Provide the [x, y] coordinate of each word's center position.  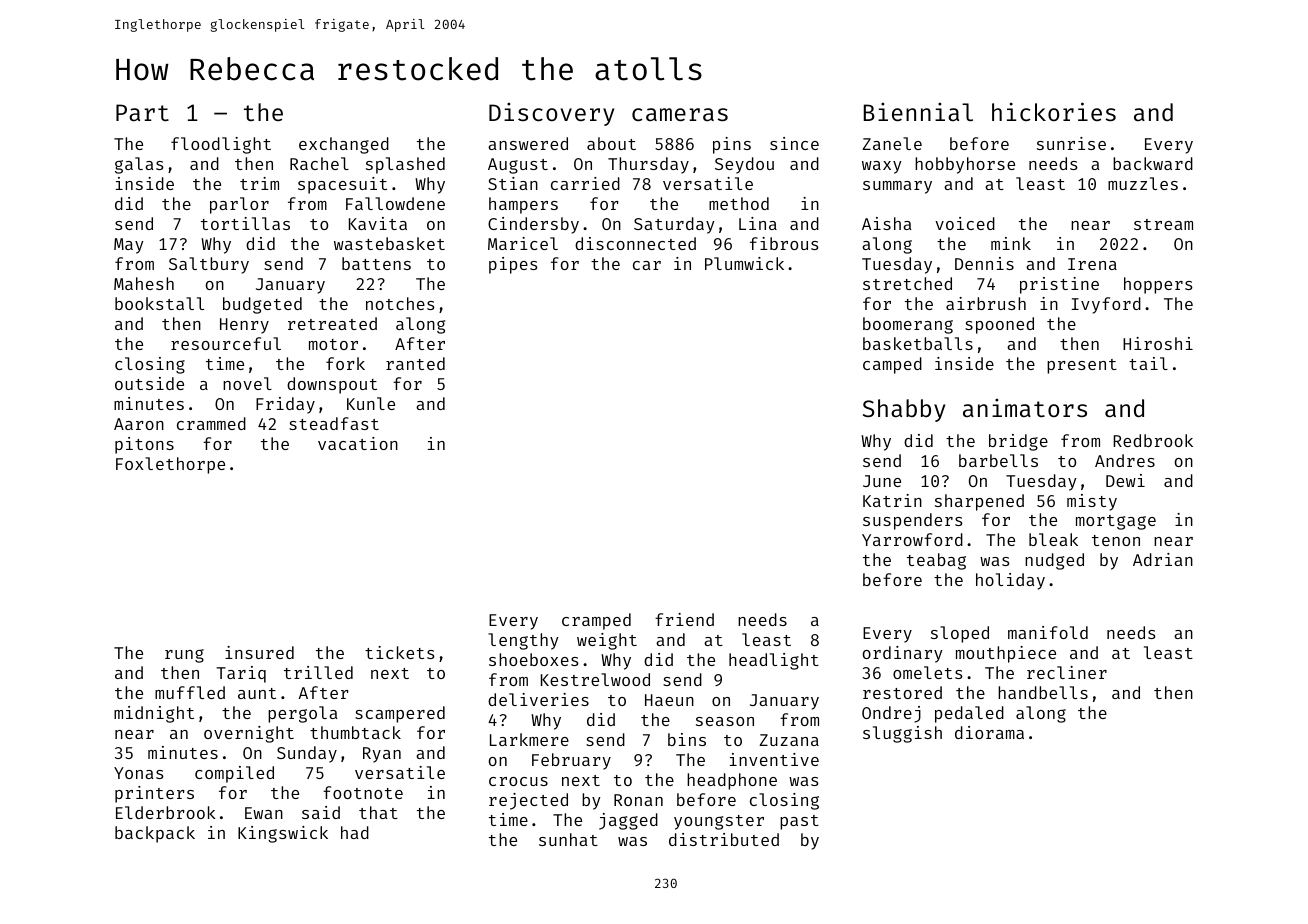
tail [1148, 363]
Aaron [139, 424]
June [882, 481]
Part [142, 112]
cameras [680, 114]
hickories [1054, 111]
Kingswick [283, 834]
